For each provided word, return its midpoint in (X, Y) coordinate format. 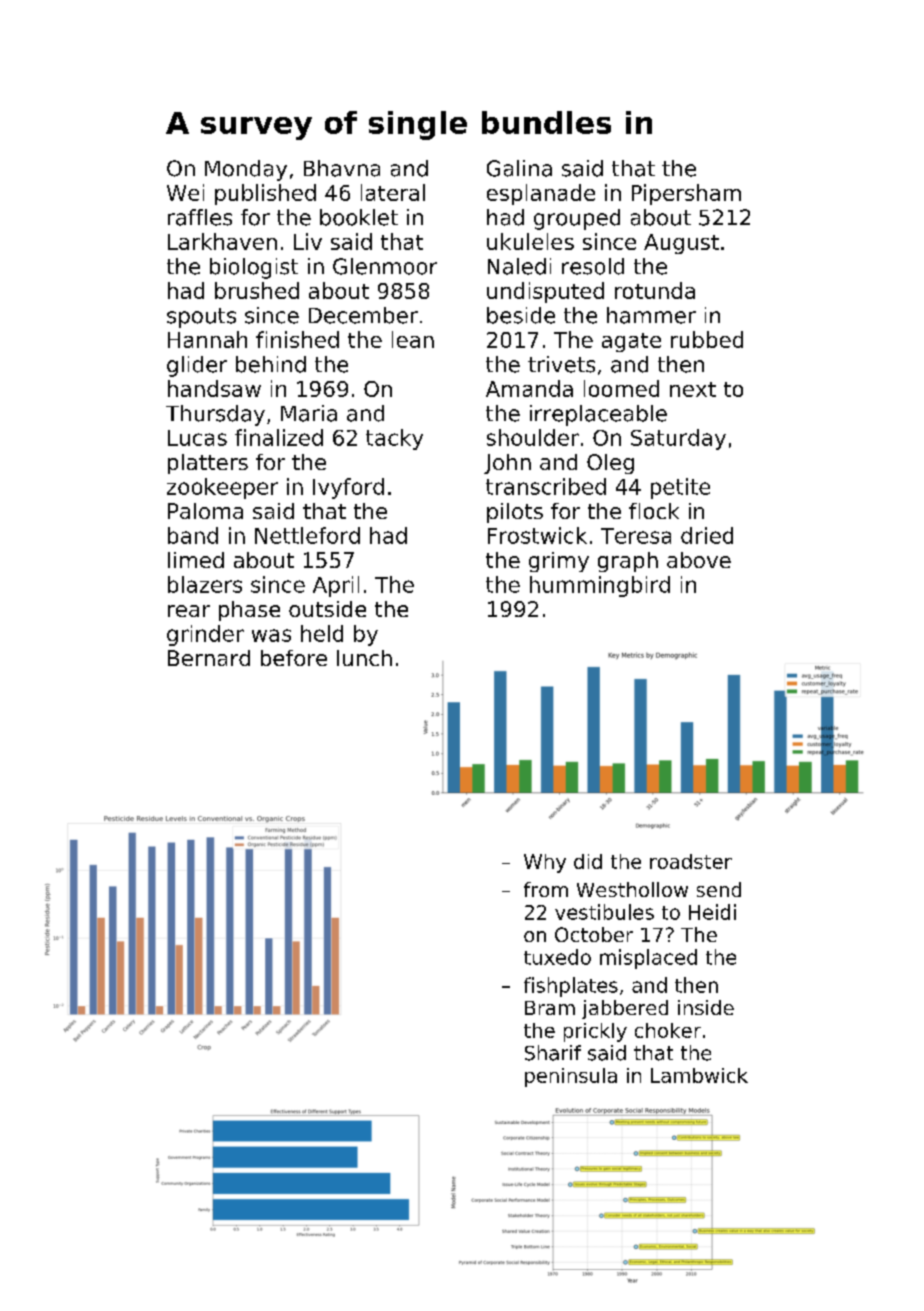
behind (271, 364)
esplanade (541, 194)
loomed (621, 388)
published (265, 194)
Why (545, 863)
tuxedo (557, 957)
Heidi (712, 912)
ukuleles (530, 241)
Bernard (209, 658)
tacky (394, 439)
